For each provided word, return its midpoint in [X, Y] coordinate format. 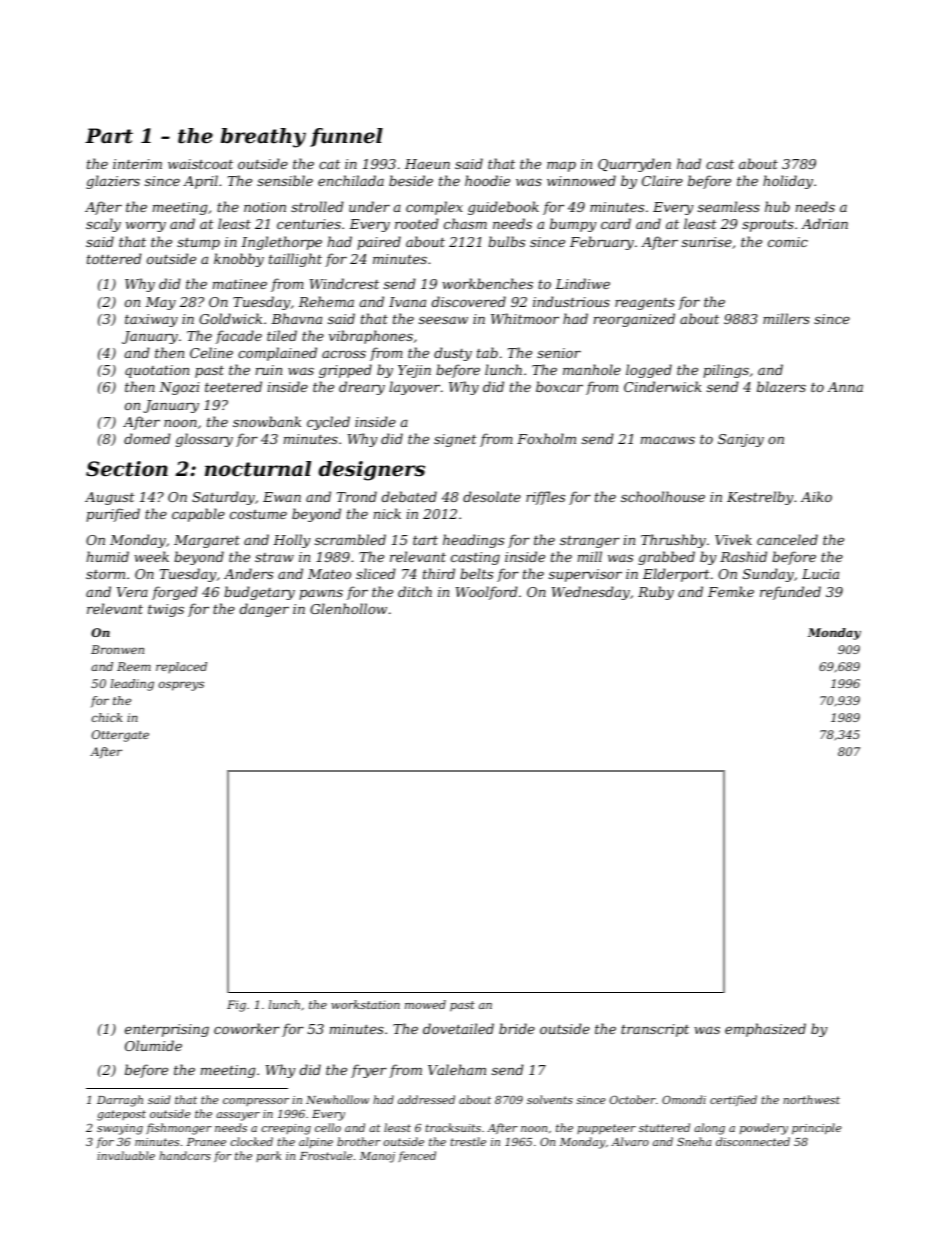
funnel [346, 137]
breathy [263, 138]
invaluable [126, 1155]
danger [264, 610]
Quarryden [634, 165]
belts [476, 573]
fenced [417, 1156]
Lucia [820, 574]
